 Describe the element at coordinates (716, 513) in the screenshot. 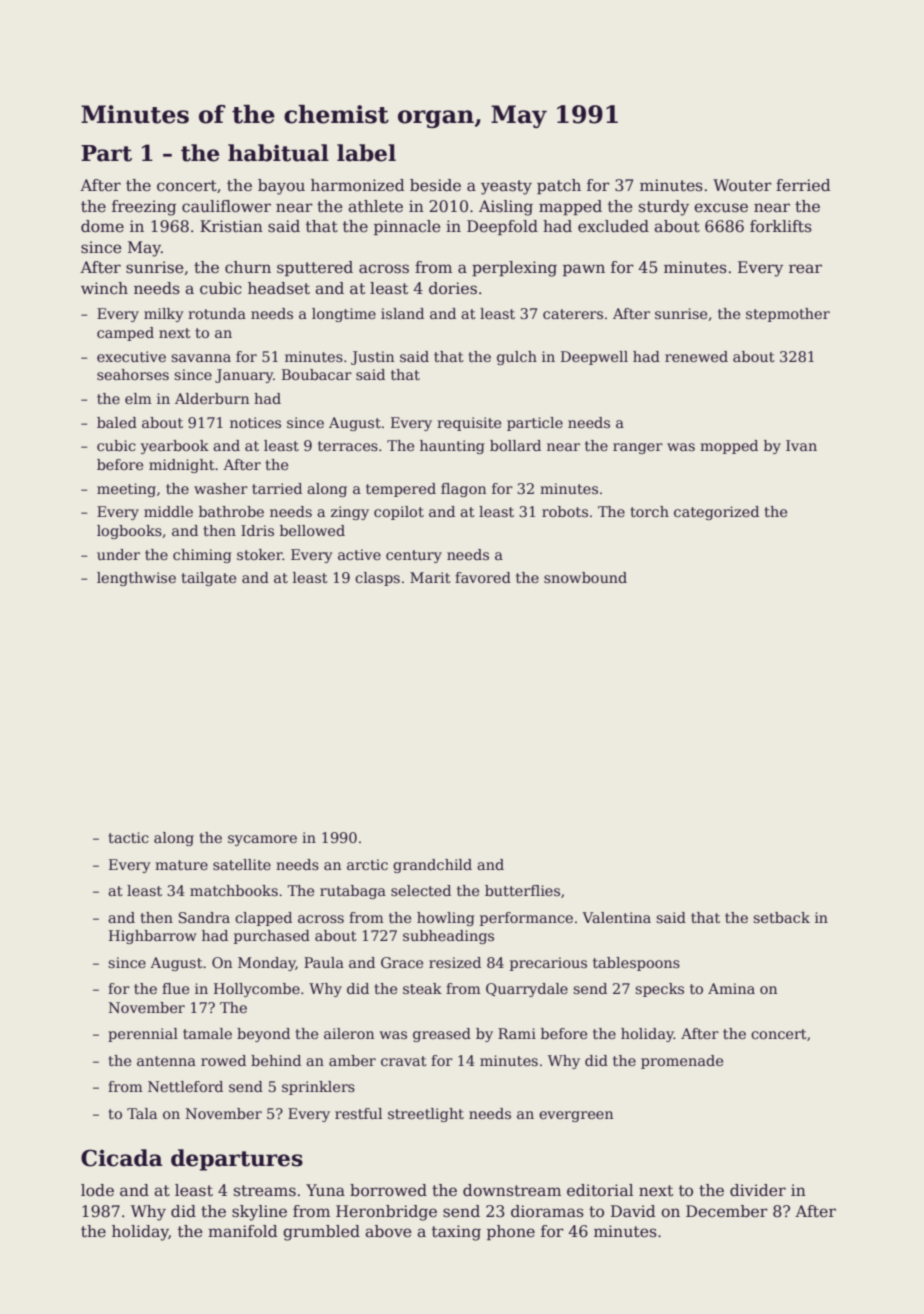

I see `categorized` at that location.
